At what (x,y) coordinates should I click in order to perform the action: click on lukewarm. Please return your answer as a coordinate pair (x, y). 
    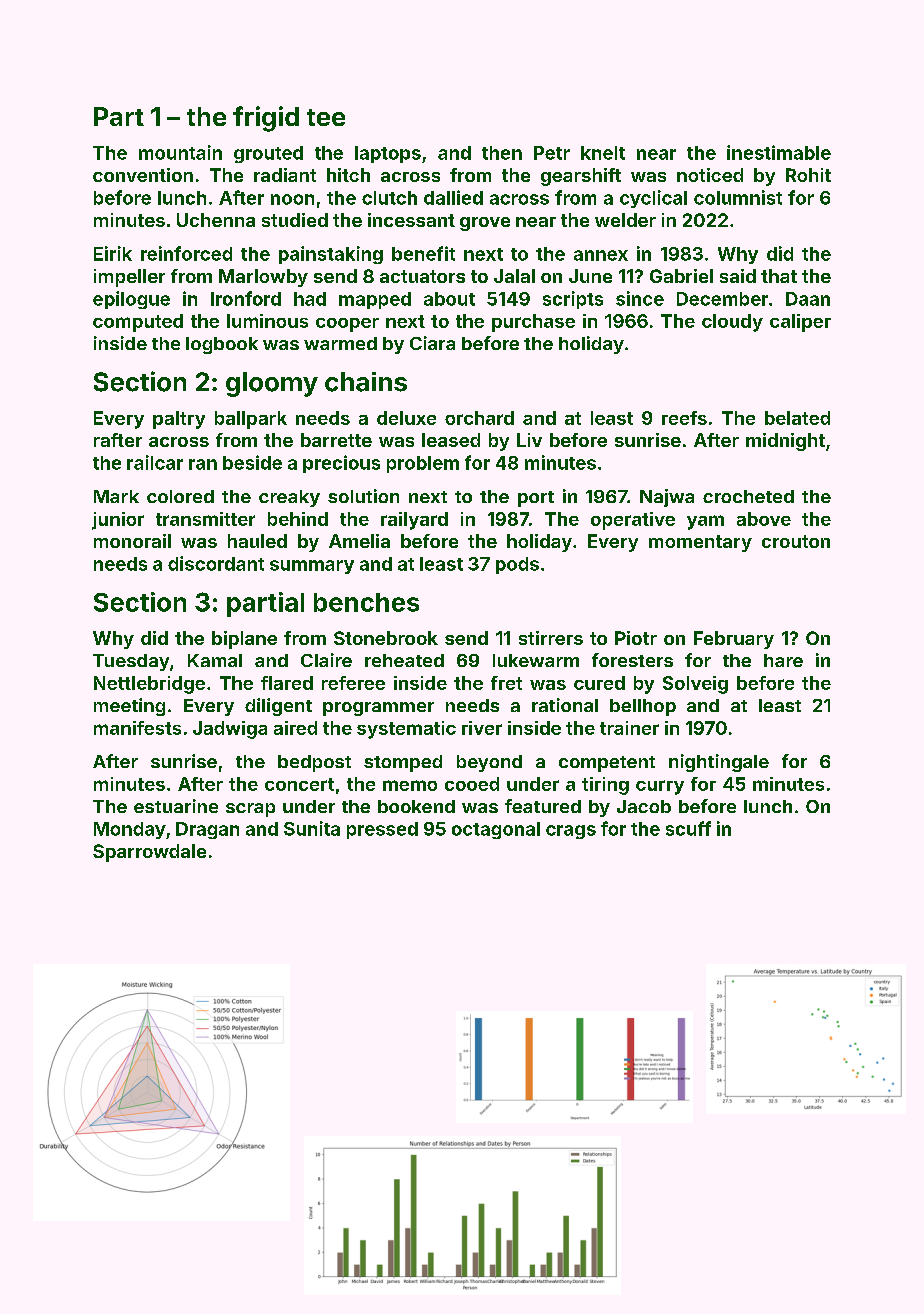
    Looking at the image, I should click on (536, 660).
